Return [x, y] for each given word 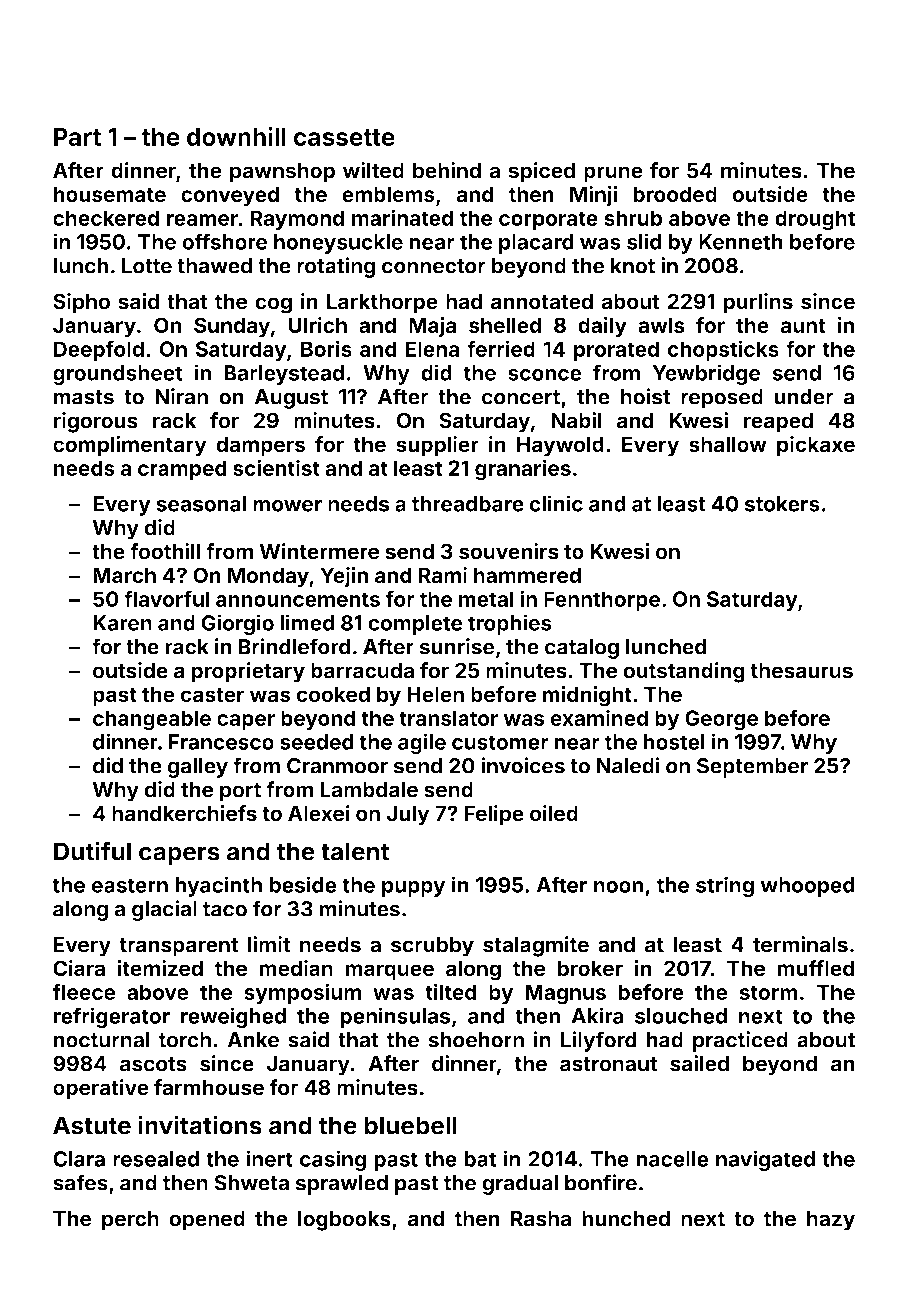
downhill [236, 136]
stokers [782, 504]
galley [198, 768]
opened [207, 1221]
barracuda [362, 671]
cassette [344, 137]
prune [613, 174]
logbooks [344, 1221]
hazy [831, 1221]
